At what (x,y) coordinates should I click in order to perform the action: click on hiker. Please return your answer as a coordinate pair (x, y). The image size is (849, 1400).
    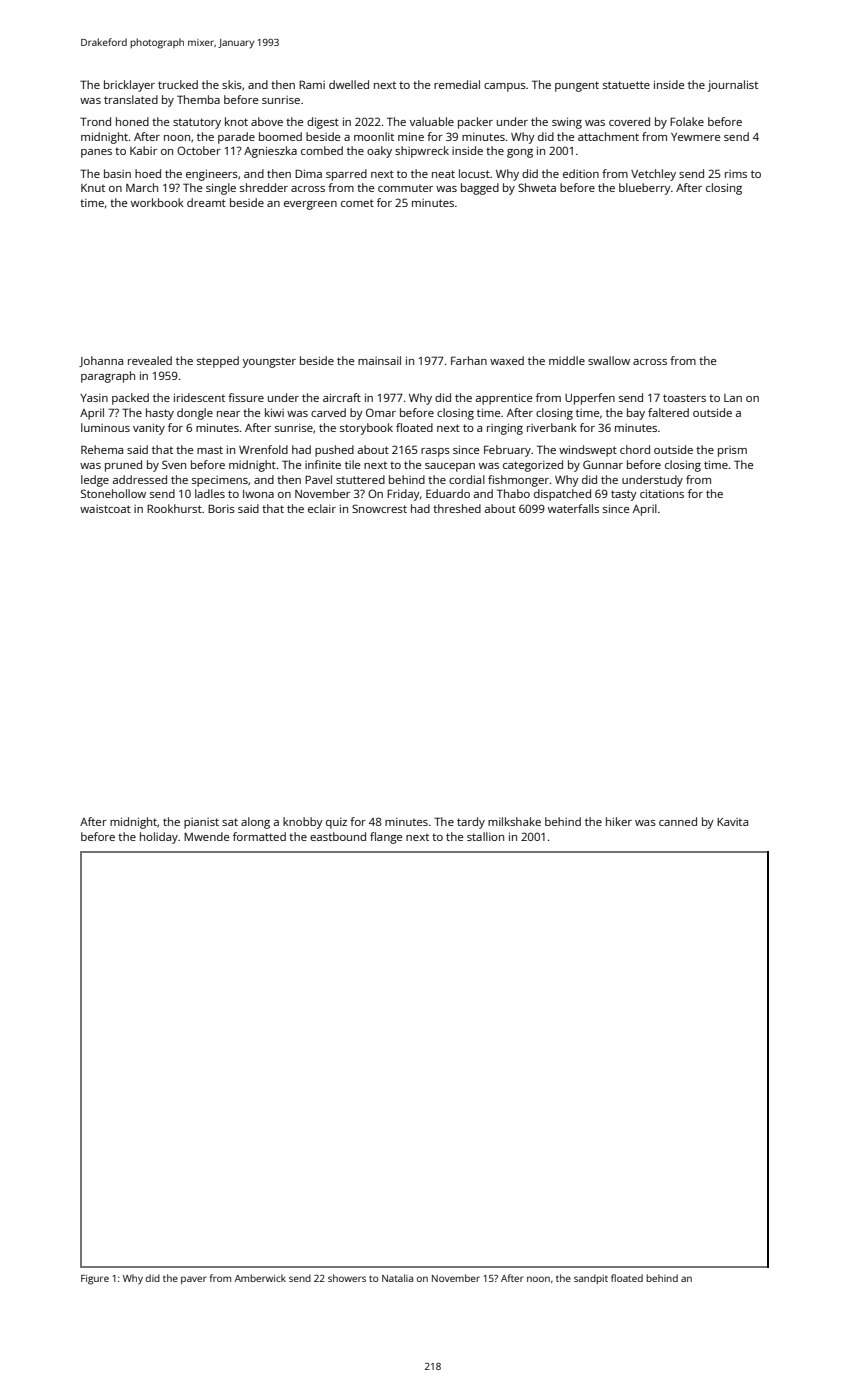
    Looking at the image, I should click on (619, 821).
